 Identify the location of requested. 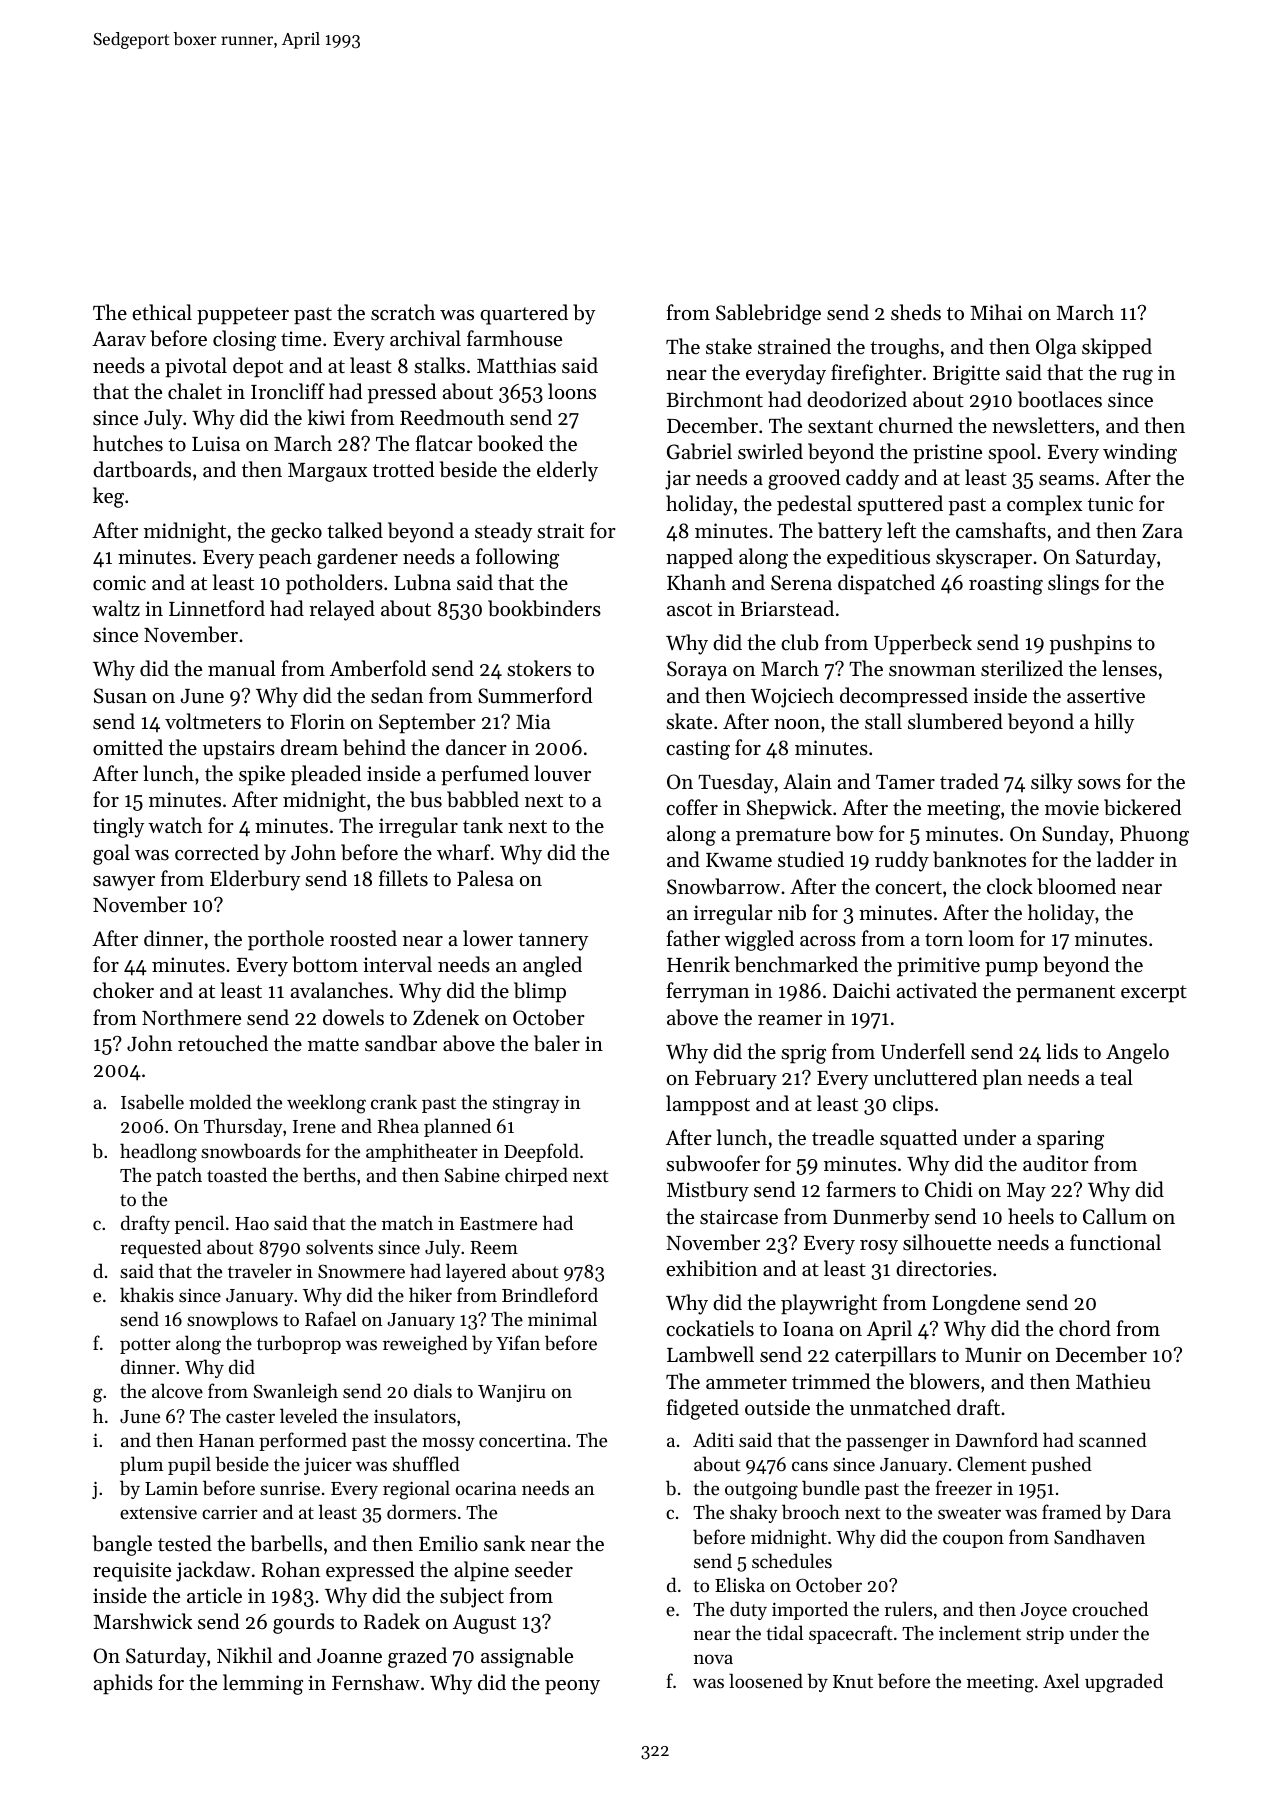
(161, 1248).
